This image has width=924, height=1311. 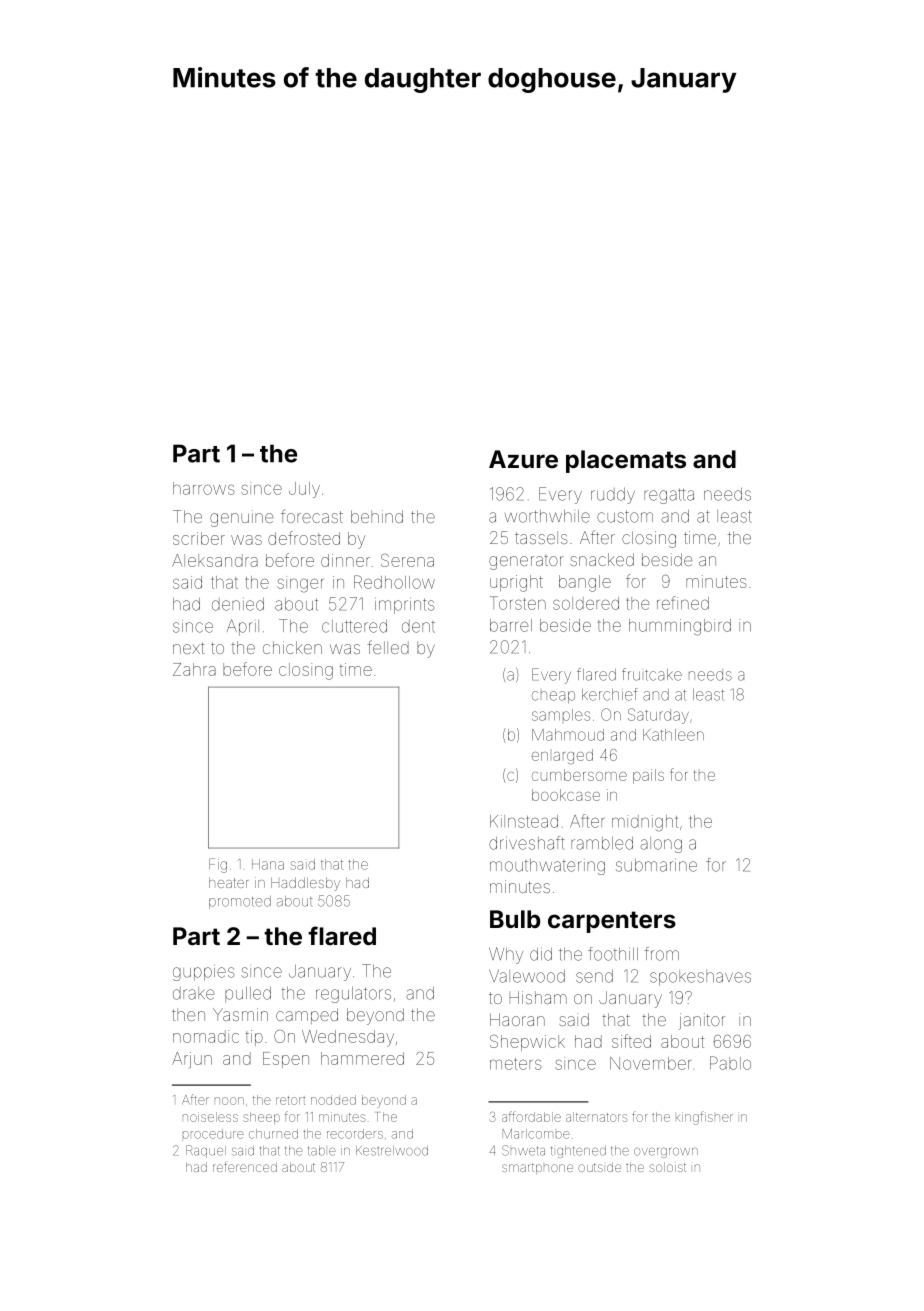 What do you see at coordinates (290, 1100) in the image?
I see `retort` at bounding box center [290, 1100].
